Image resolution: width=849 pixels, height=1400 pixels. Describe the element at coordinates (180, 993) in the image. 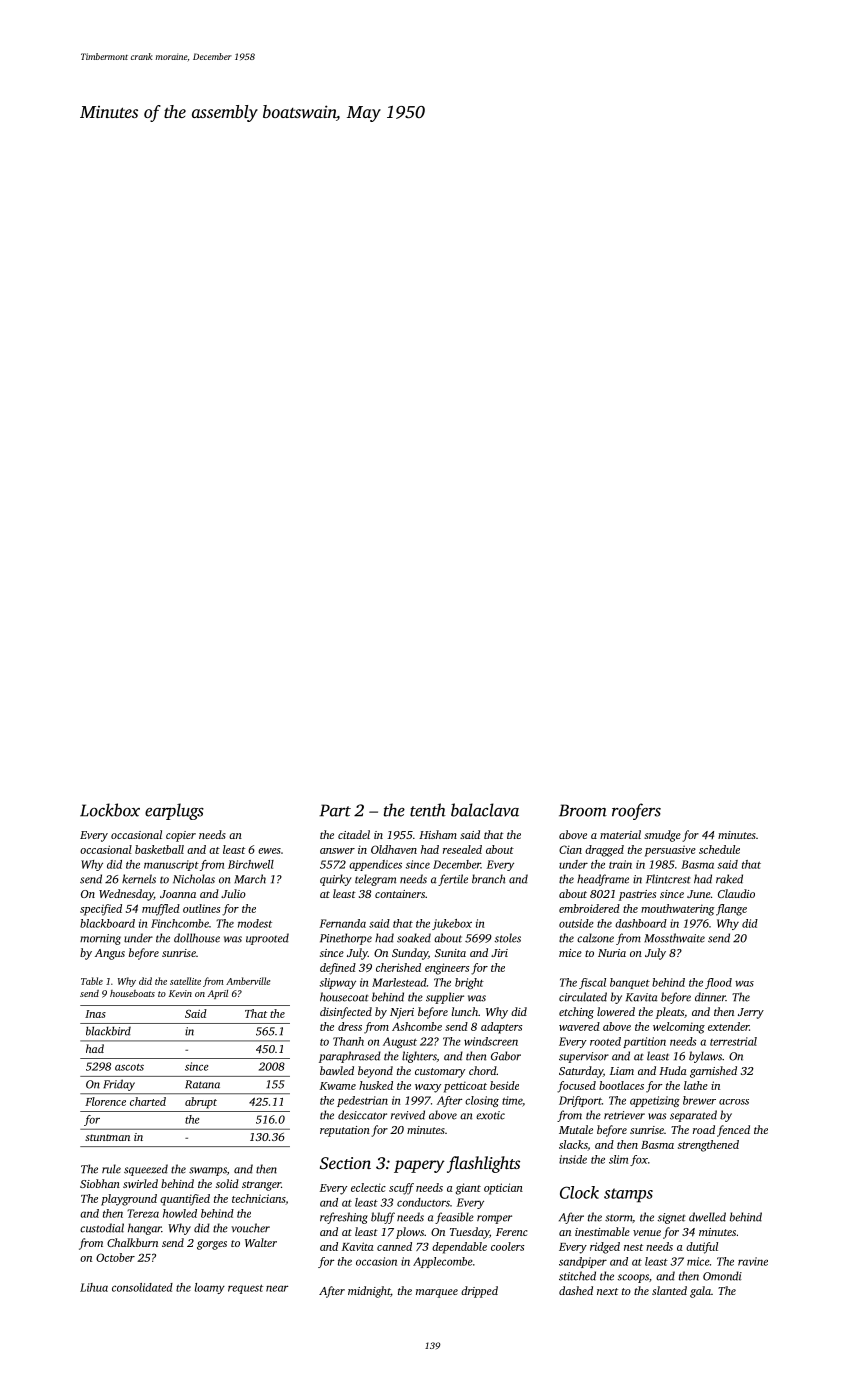

I see `Kevin` at that location.
